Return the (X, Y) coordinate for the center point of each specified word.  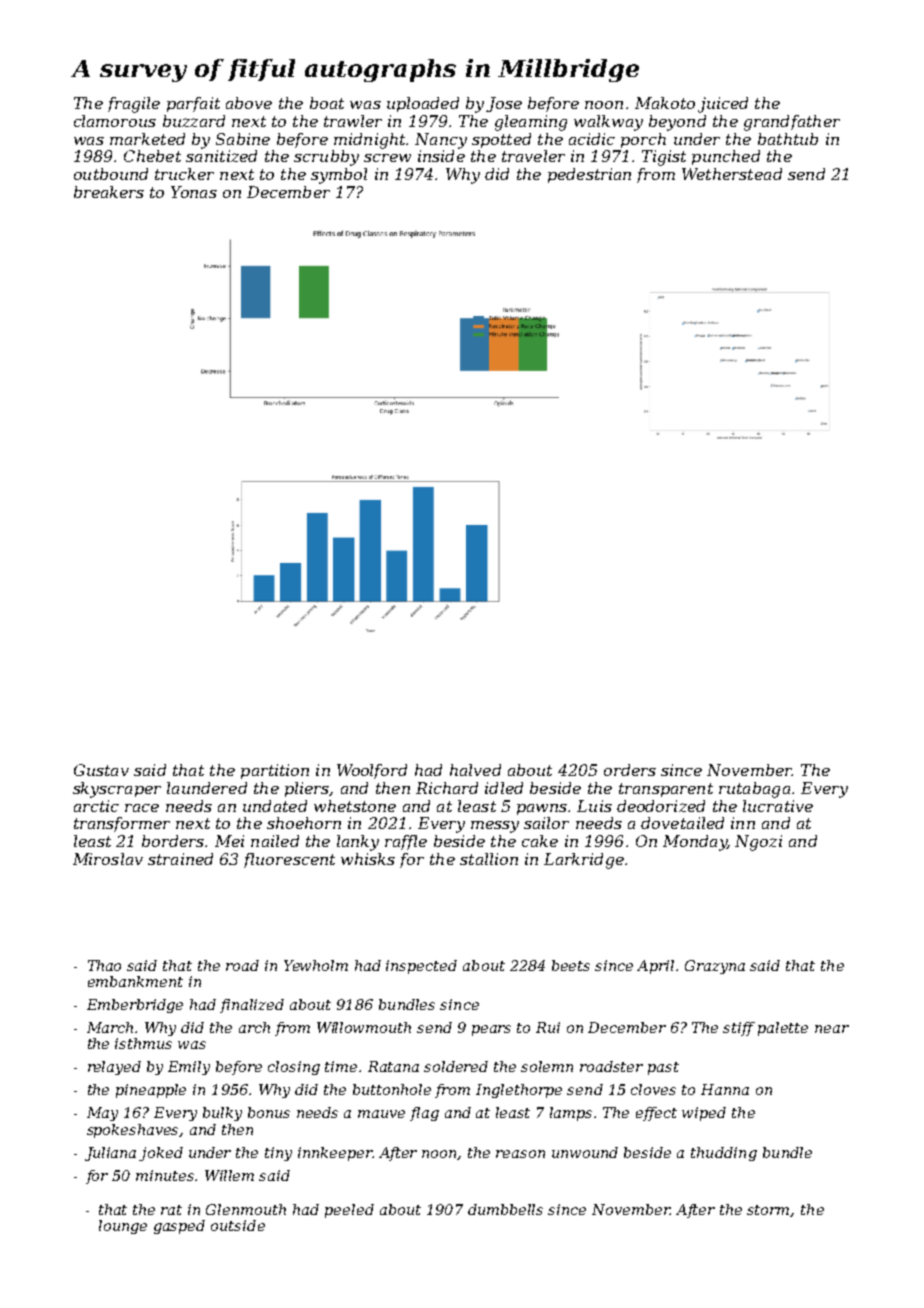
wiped (704, 1114)
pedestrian (589, 175)
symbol (339, 176)
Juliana (110, 1154)
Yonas (194, 192)
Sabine (243, 139)
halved (475, 770)
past (663, 1068)
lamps (571, 1114)
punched (726, 157)
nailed (275, 841)
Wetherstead (732, 174)
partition (275, 771)
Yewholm (316, 965)
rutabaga (754, 790)
